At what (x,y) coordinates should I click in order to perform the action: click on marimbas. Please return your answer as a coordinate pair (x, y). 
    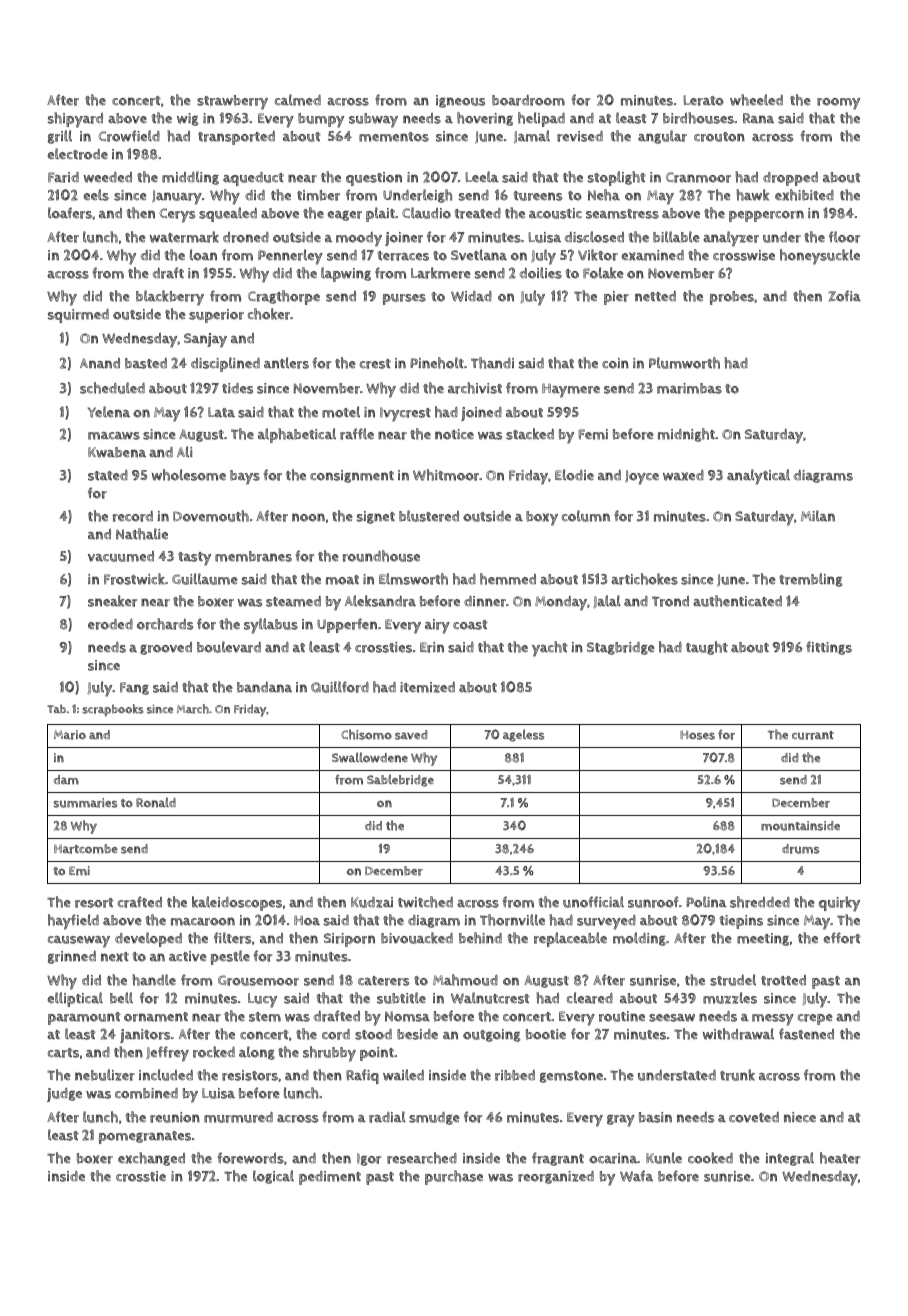
    Looking at the image, I should click on (689, 388).
